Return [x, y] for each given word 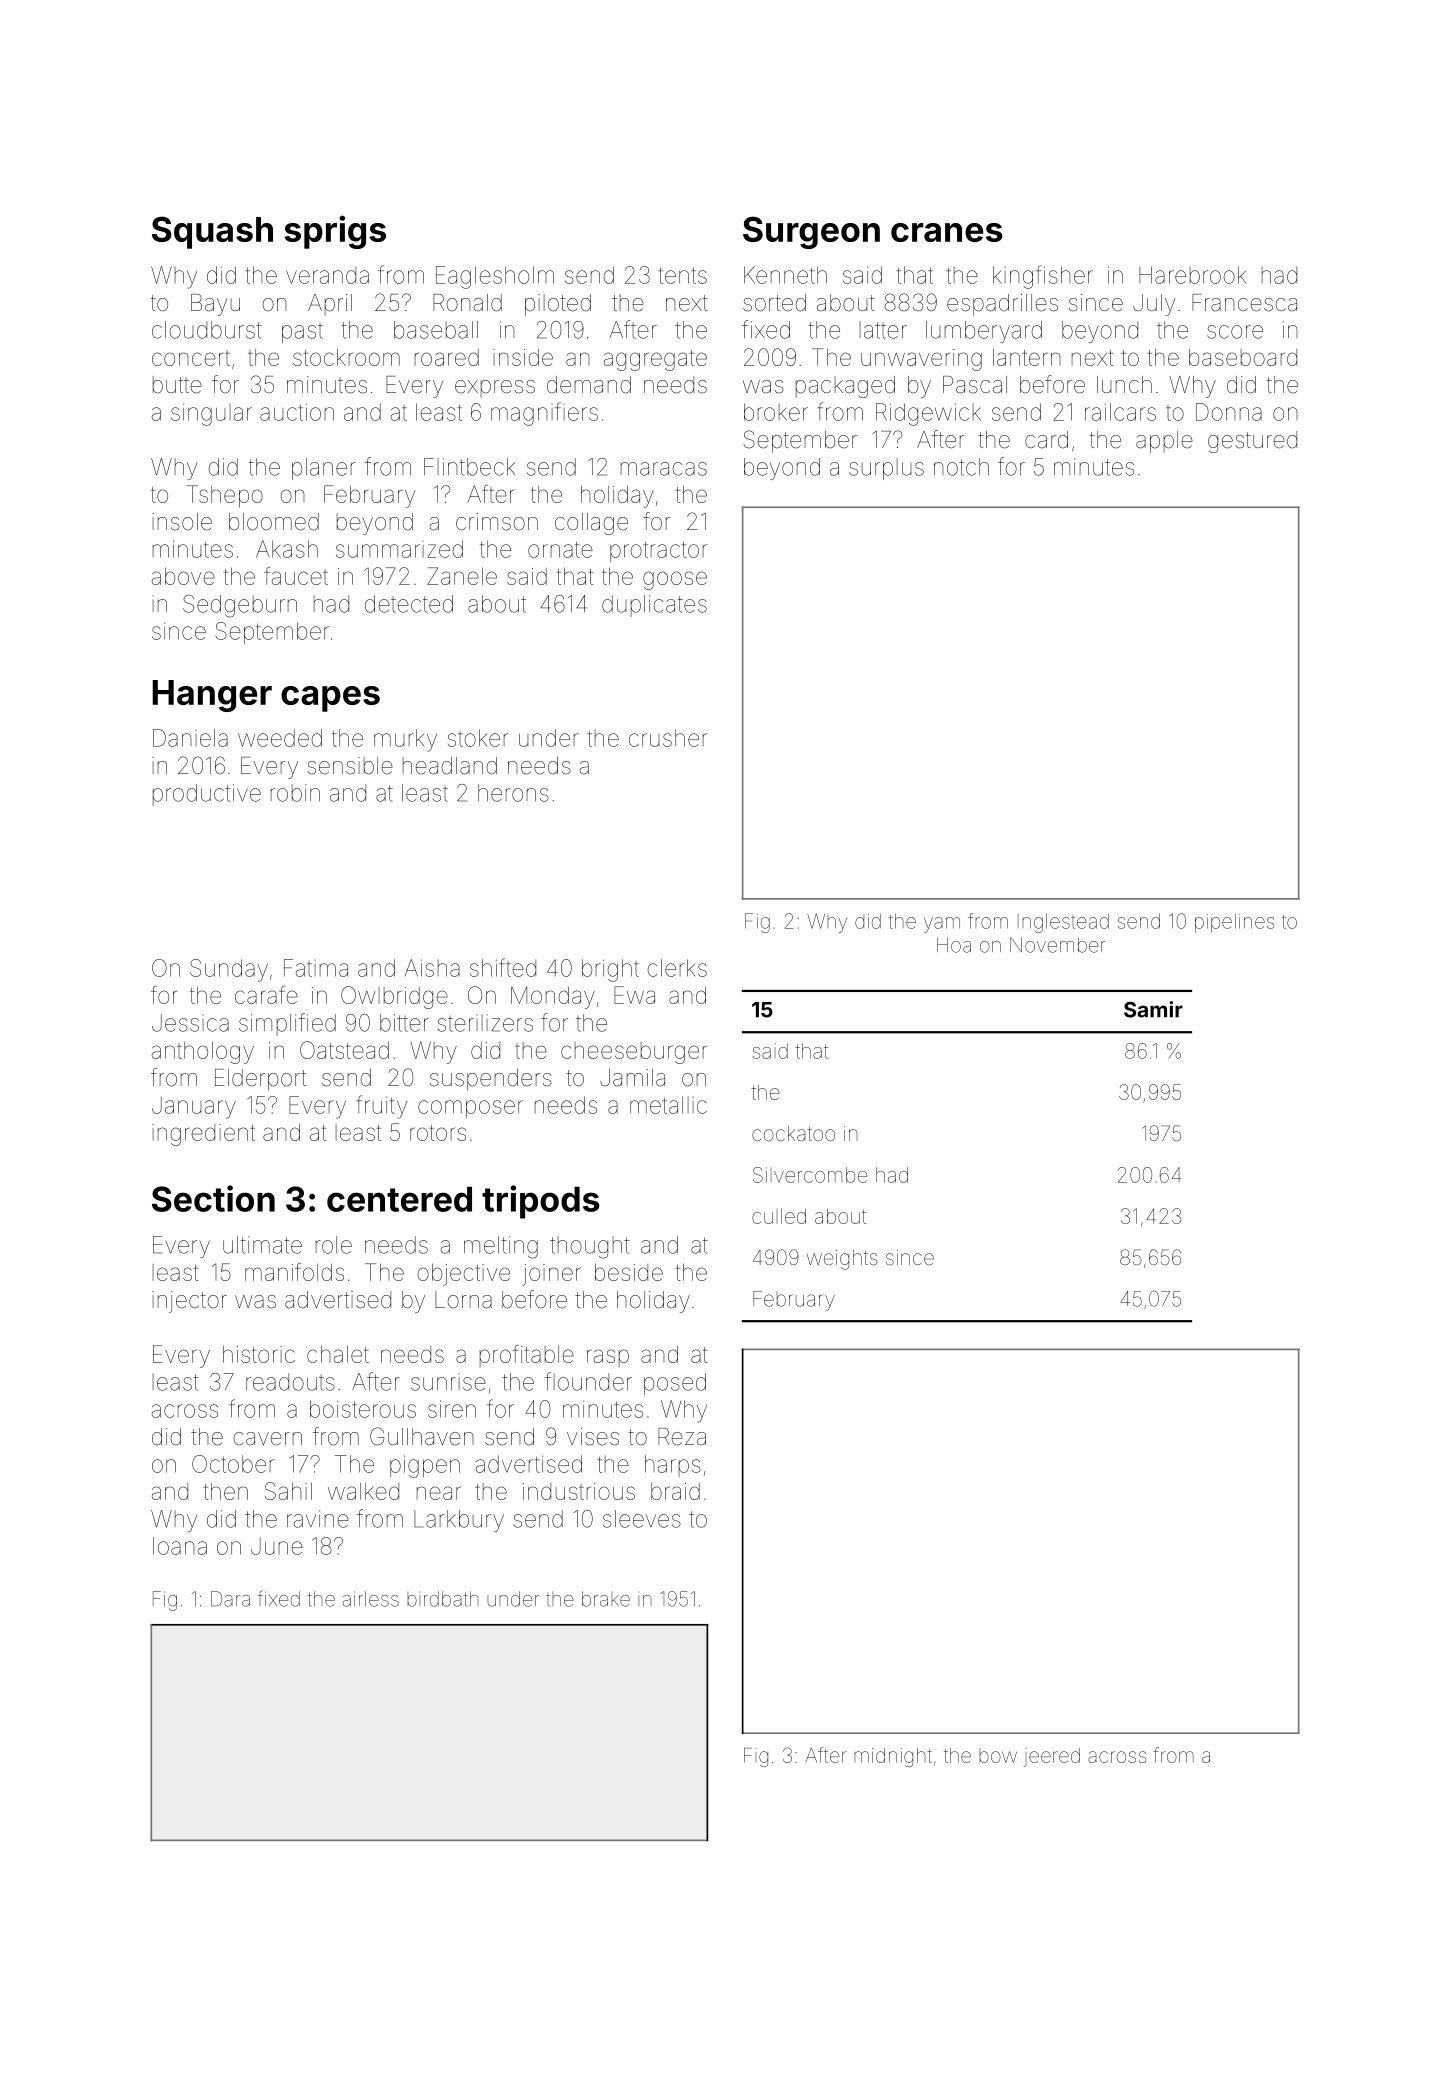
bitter [404, 1023]
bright [610, 970]
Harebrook [1193, 275]
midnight [893, 1757]
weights [842, 1260]
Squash [212, 232]
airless [371, 1599]
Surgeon [811, 232]
